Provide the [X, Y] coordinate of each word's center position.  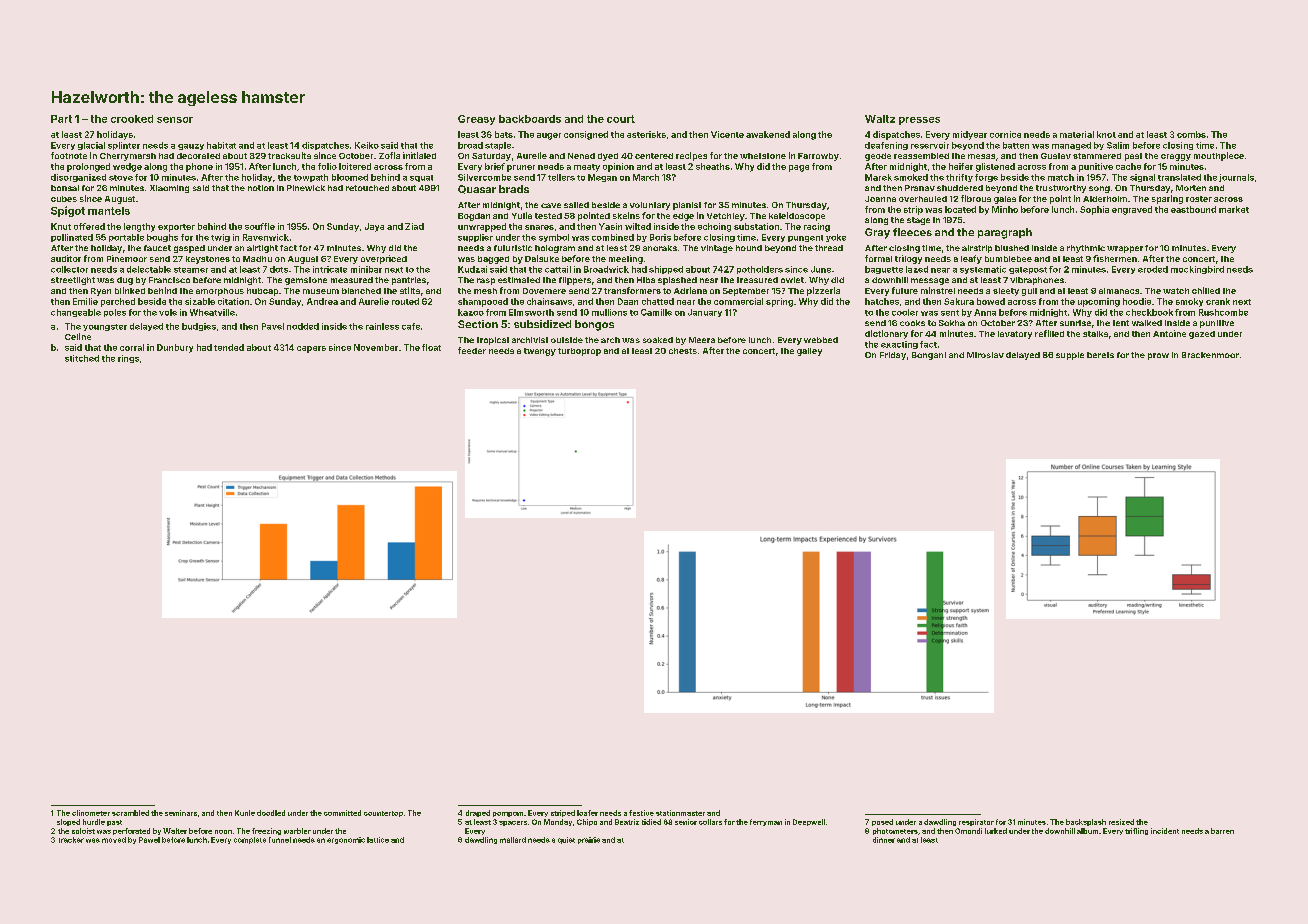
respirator [976, 822]
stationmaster [680, 813]
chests [683, 351]
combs [1191, 134]
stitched [82, 358]
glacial [91, 146]
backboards [530, 119]
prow [1158, 356]
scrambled [130, 813]
